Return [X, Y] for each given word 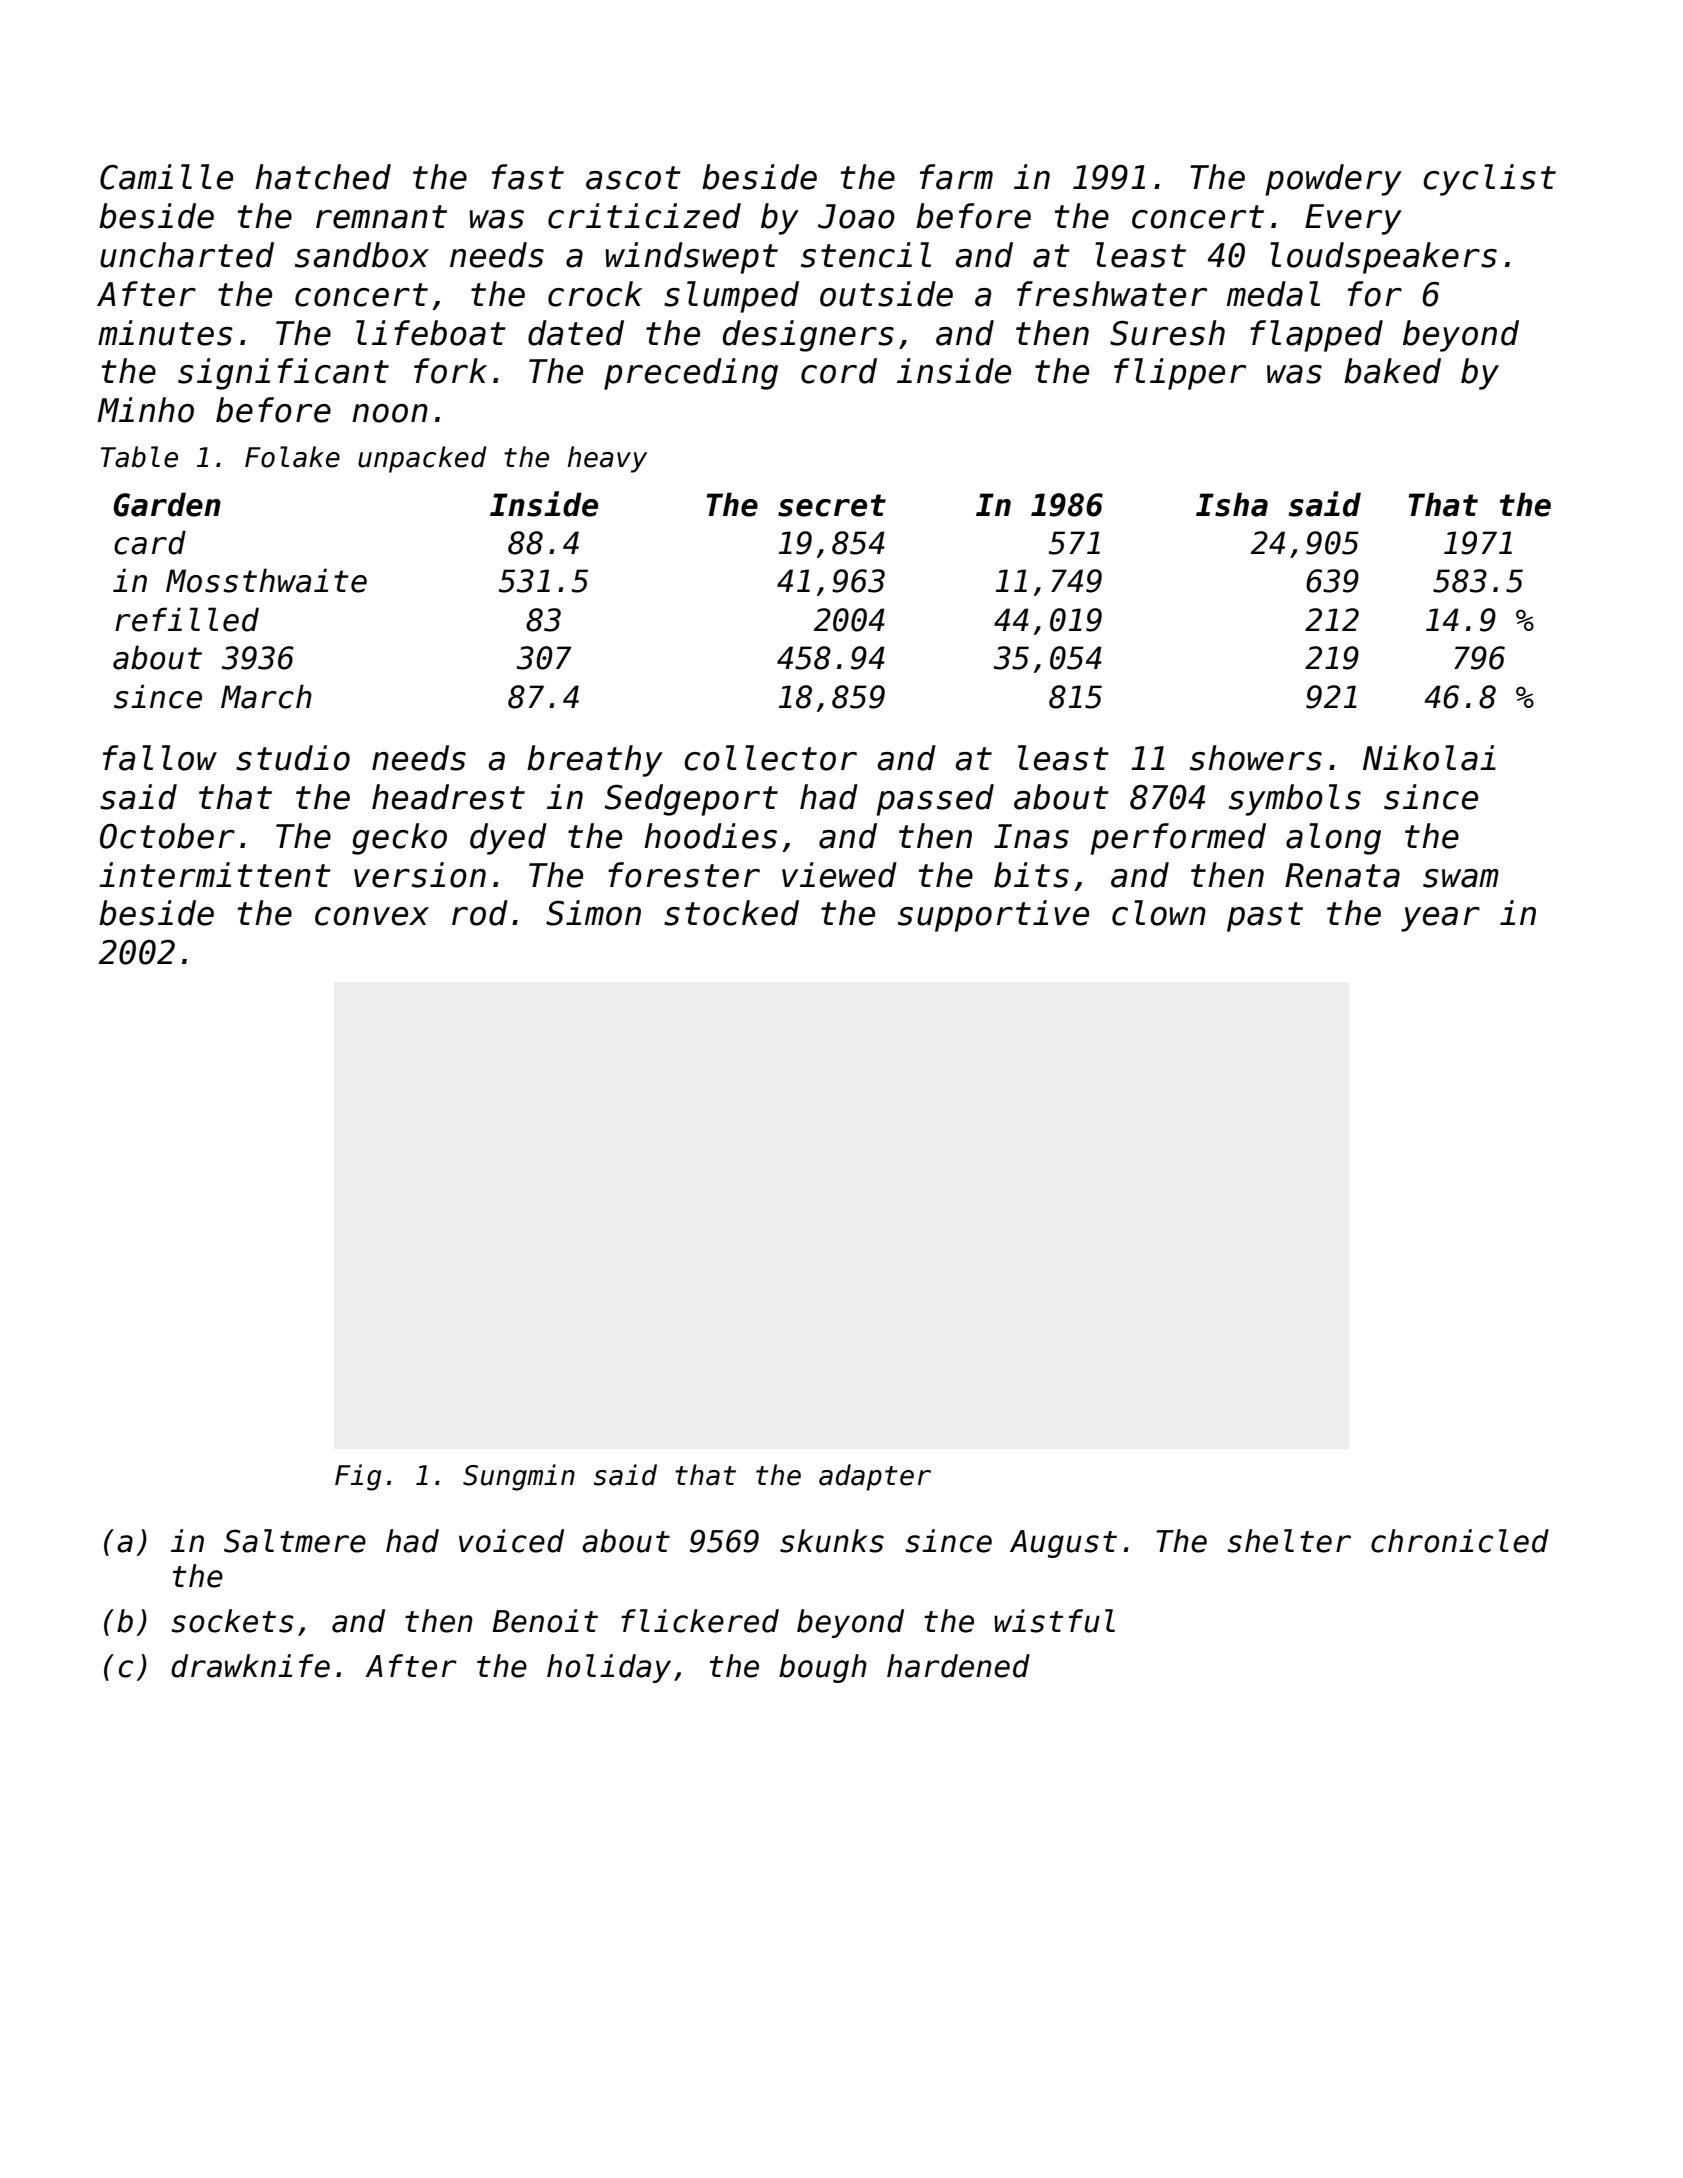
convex [372, 916]
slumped [731, 297]
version [420, 875]
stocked [731, 913]
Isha [1232, 504]
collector [770, 758]
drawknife [250, 1666]
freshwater [1112, 294]
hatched [323, 177]
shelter [1289, 1541]
